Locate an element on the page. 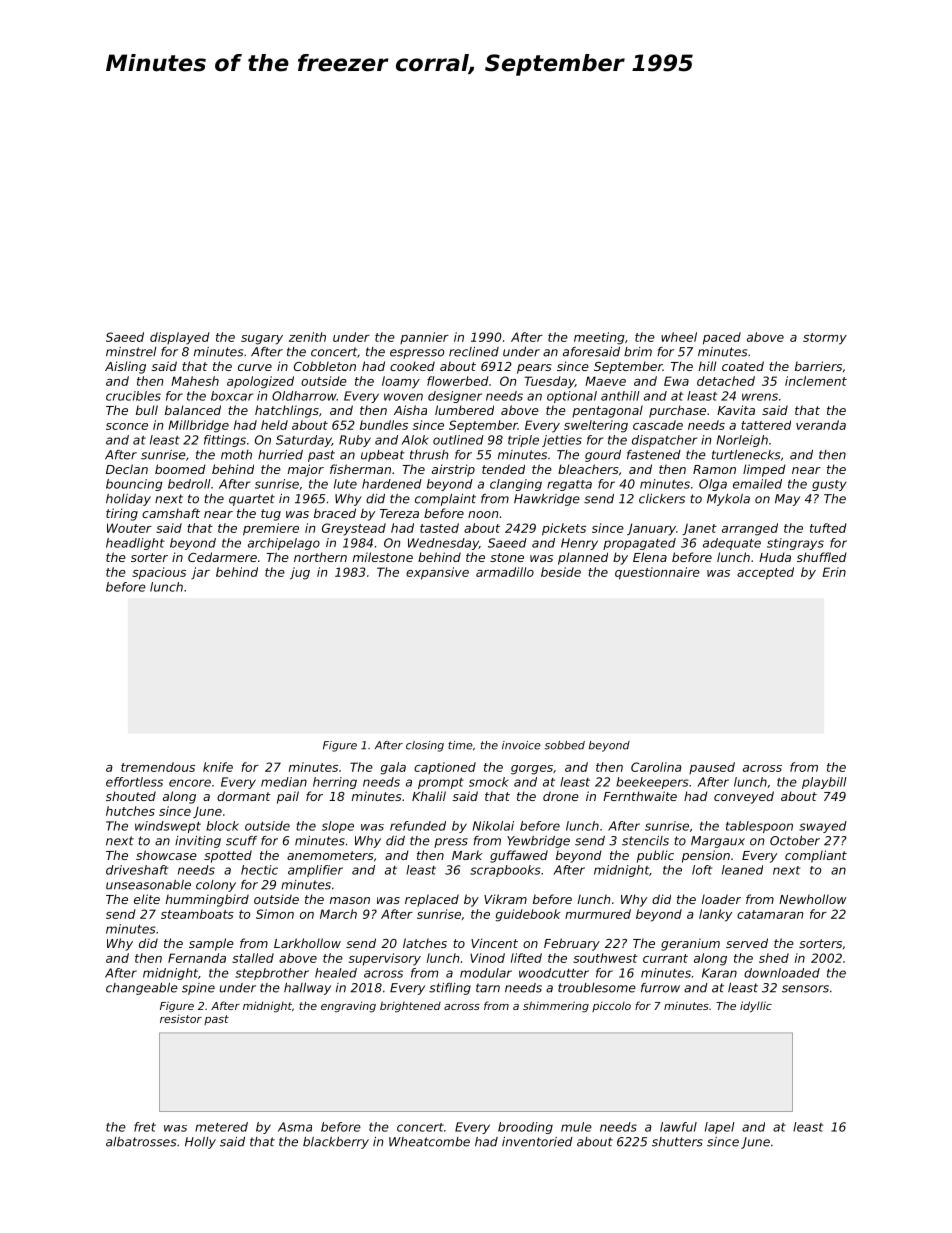 Image resolution: width=952 pixels, height=1233 pixels. Wheatcombe is located at coordinates (429, 1142).
